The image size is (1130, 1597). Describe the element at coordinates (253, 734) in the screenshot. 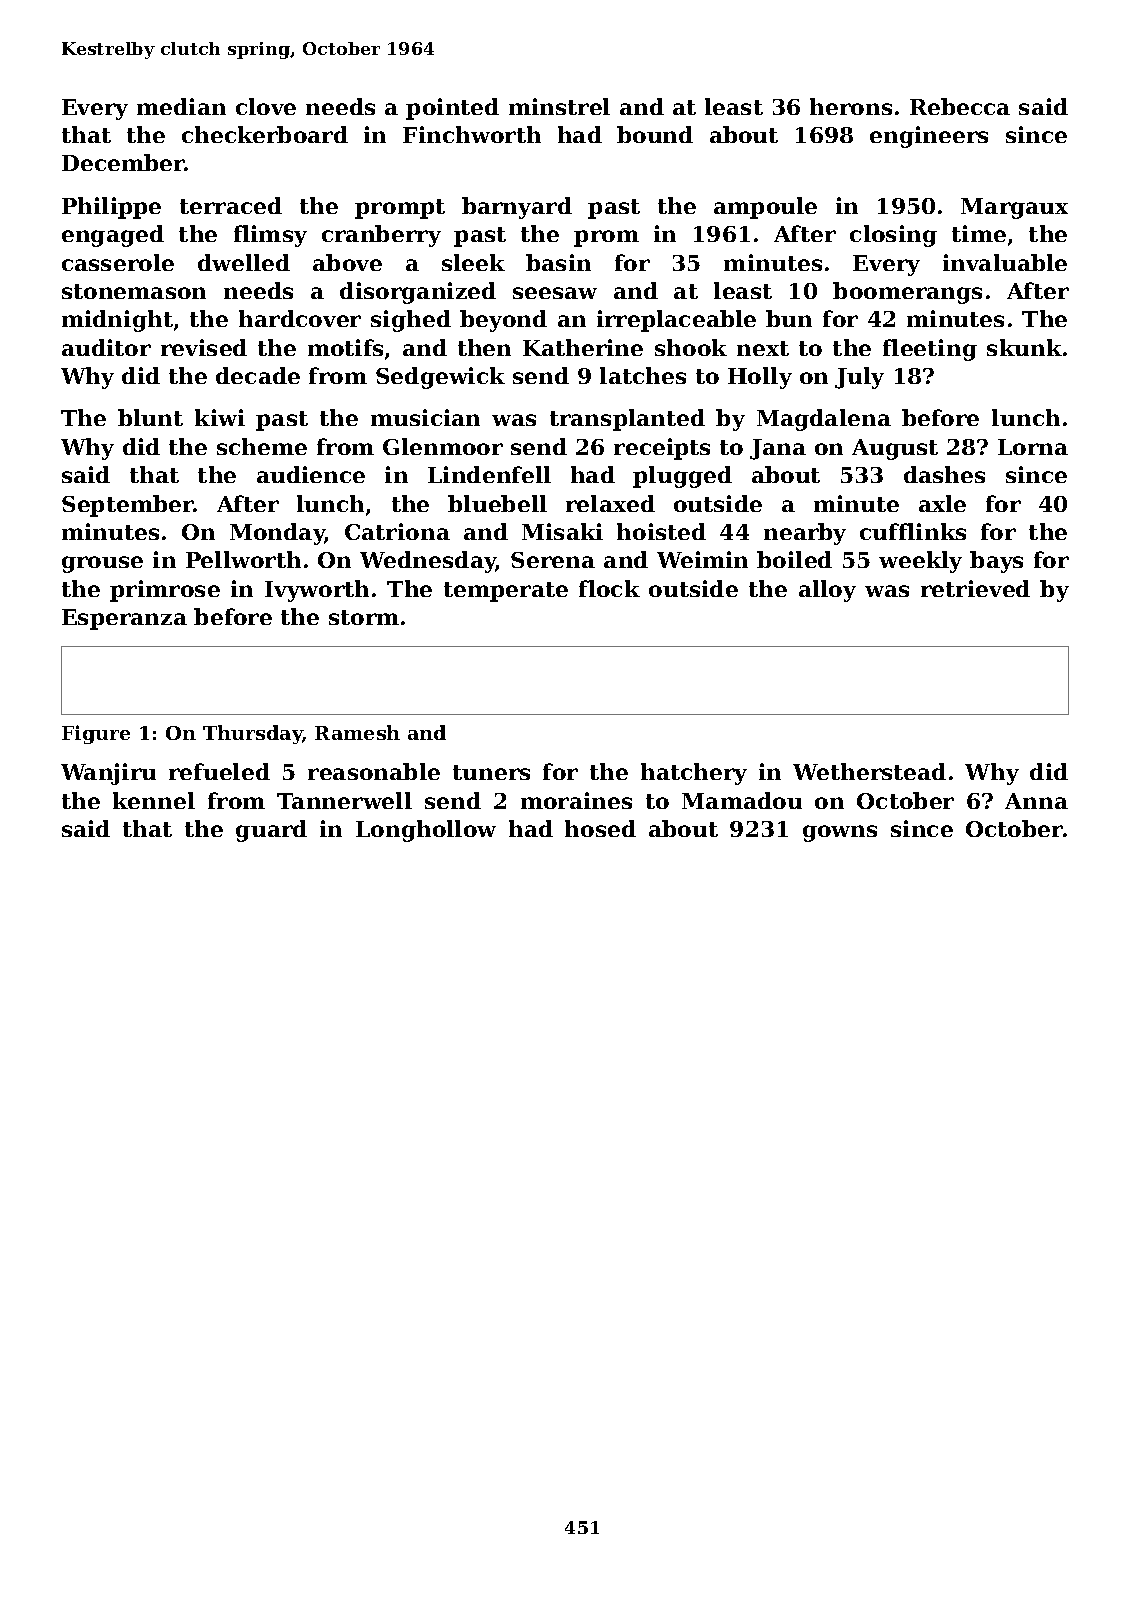

I see `Thursday` at that location.
